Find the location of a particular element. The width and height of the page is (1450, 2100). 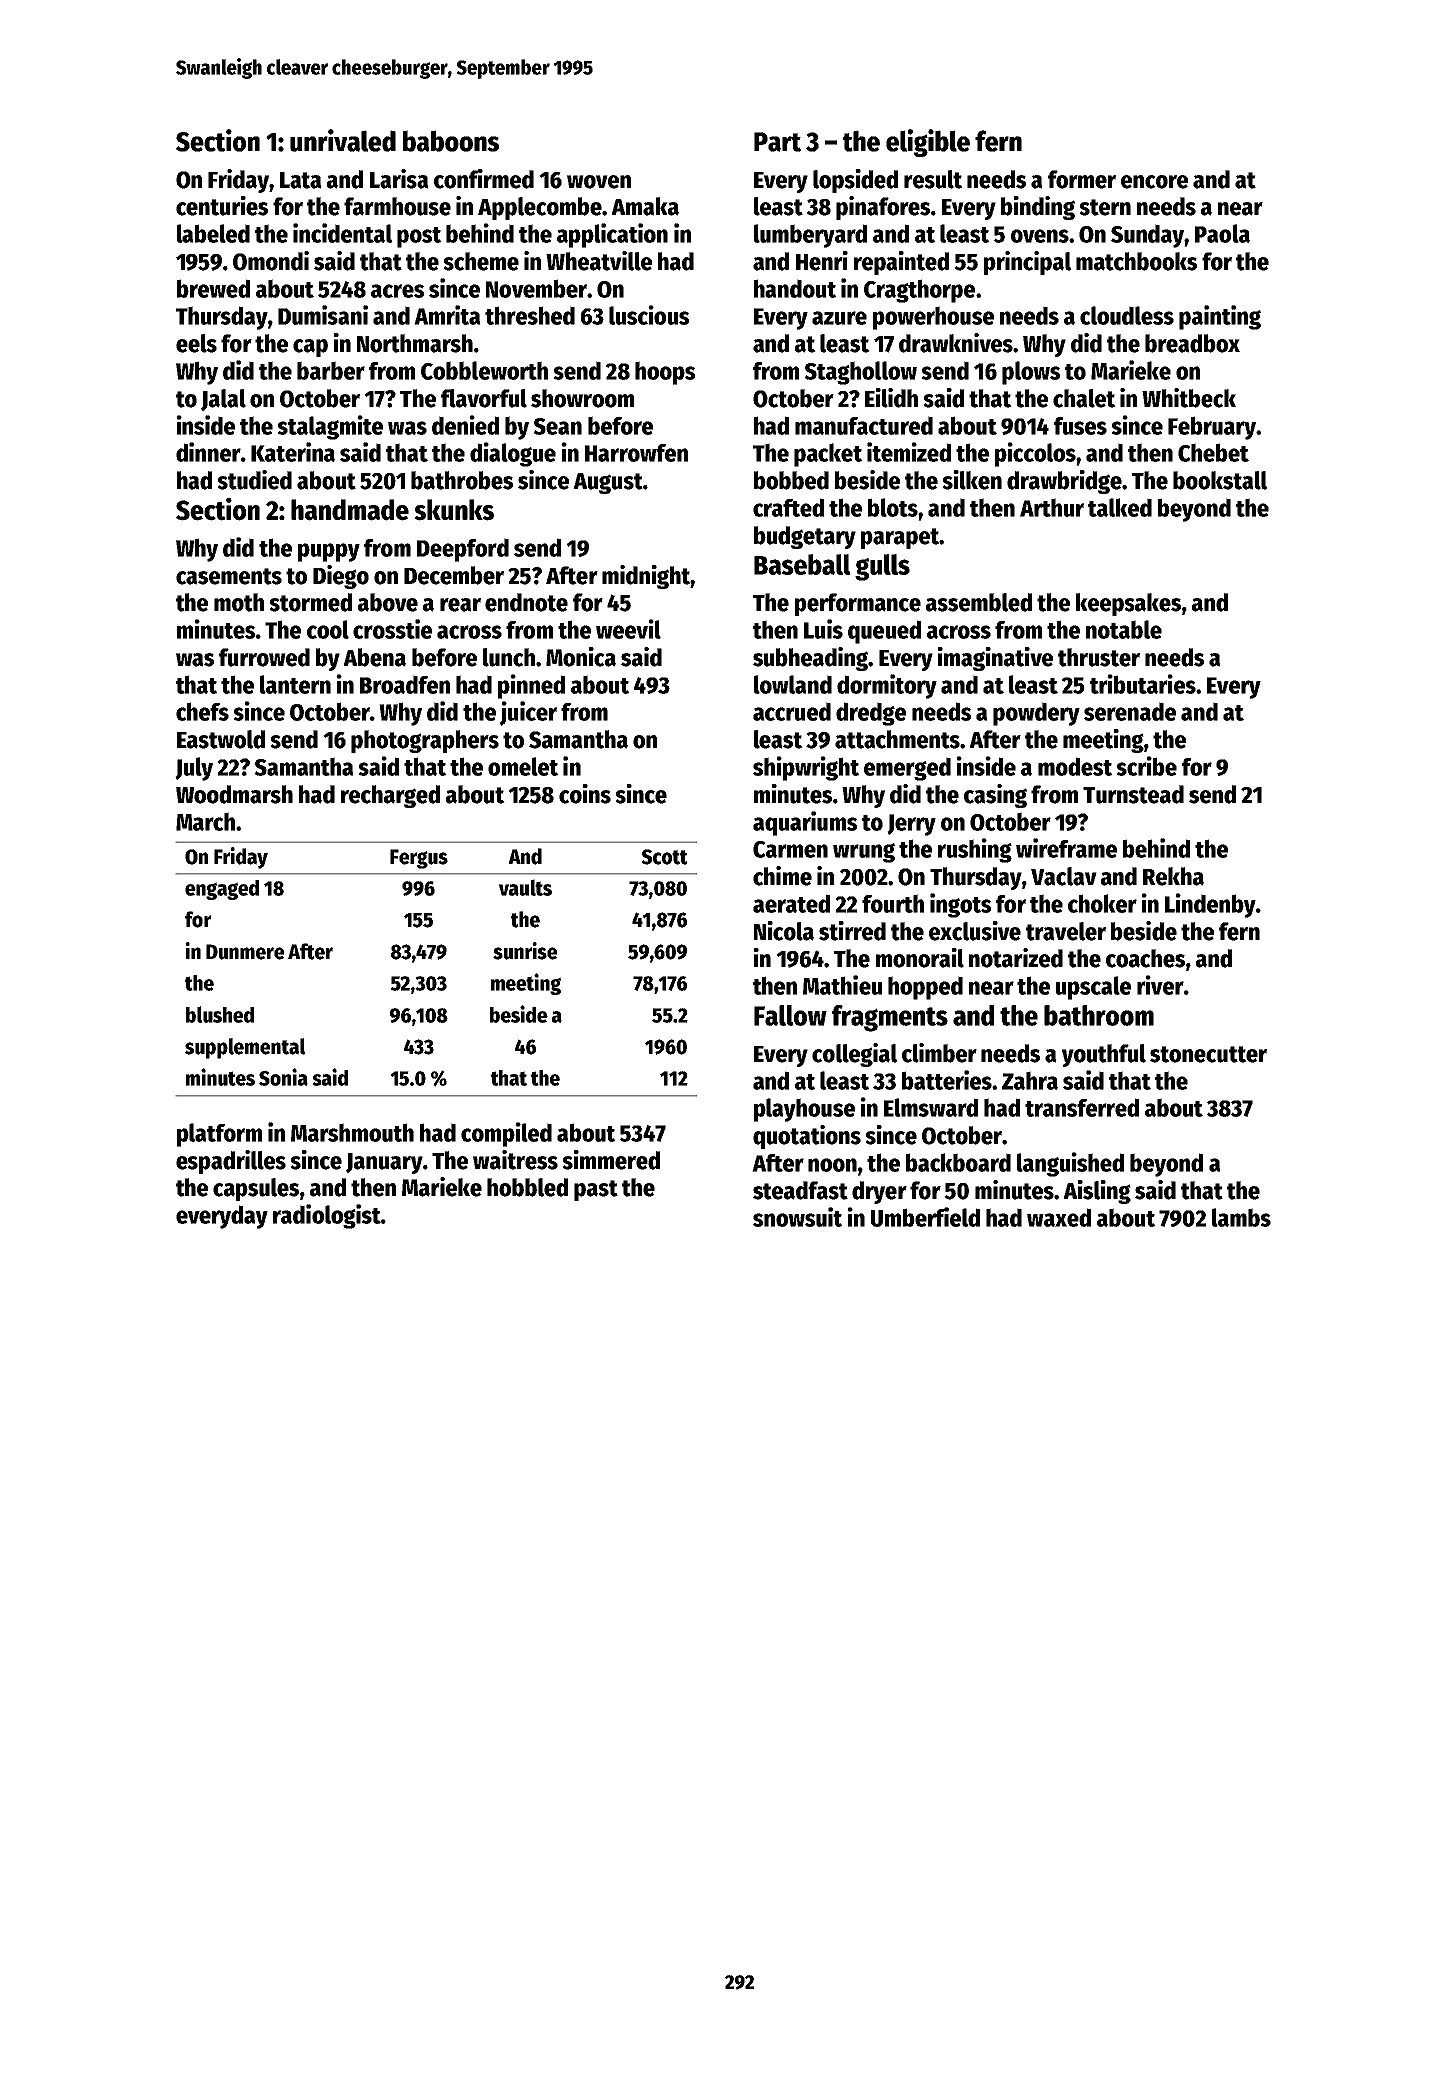

accrued is located at coordinates (792, 711).
